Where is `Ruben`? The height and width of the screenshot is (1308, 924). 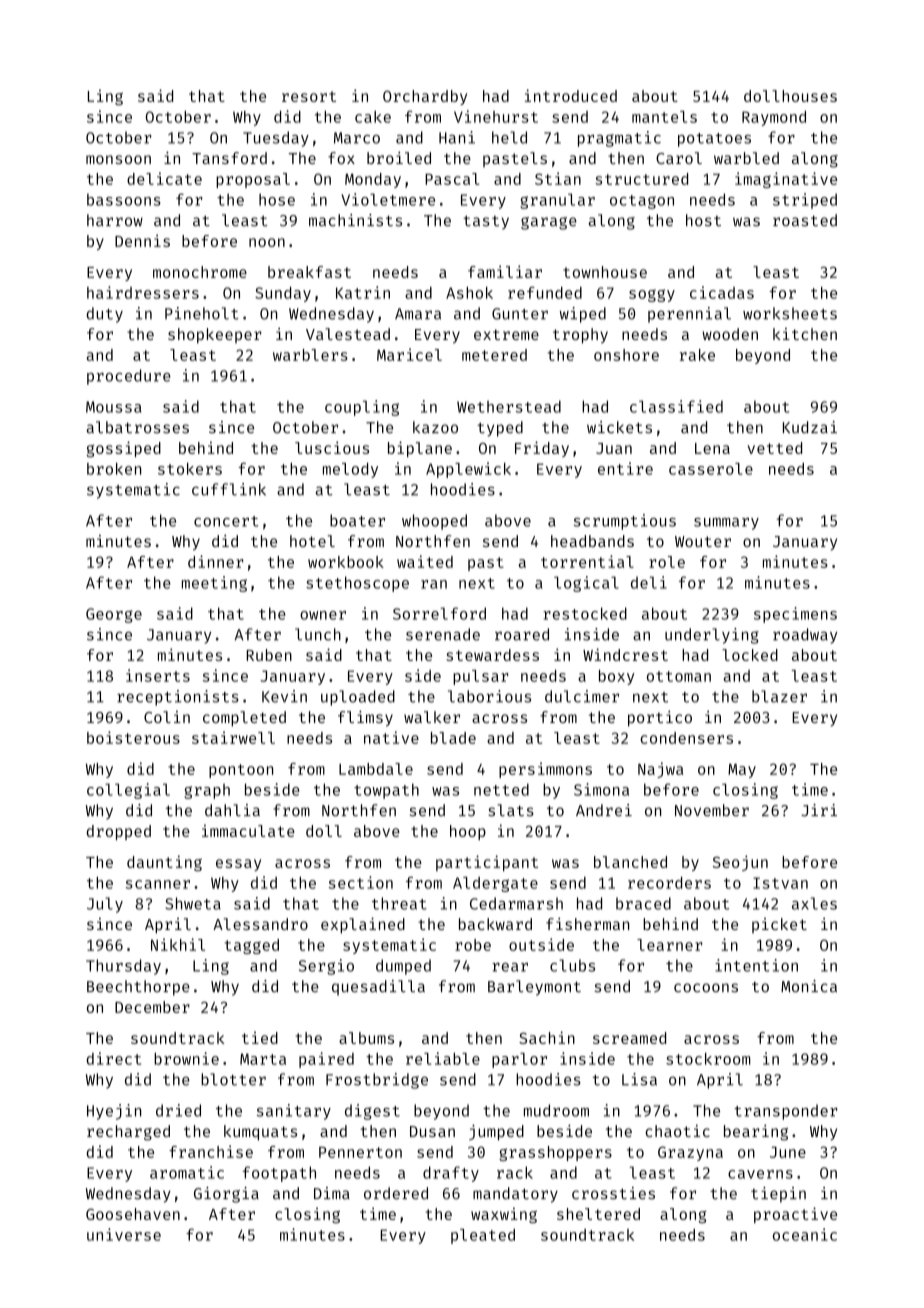
Ruben is located at coordinates (269, 655).
